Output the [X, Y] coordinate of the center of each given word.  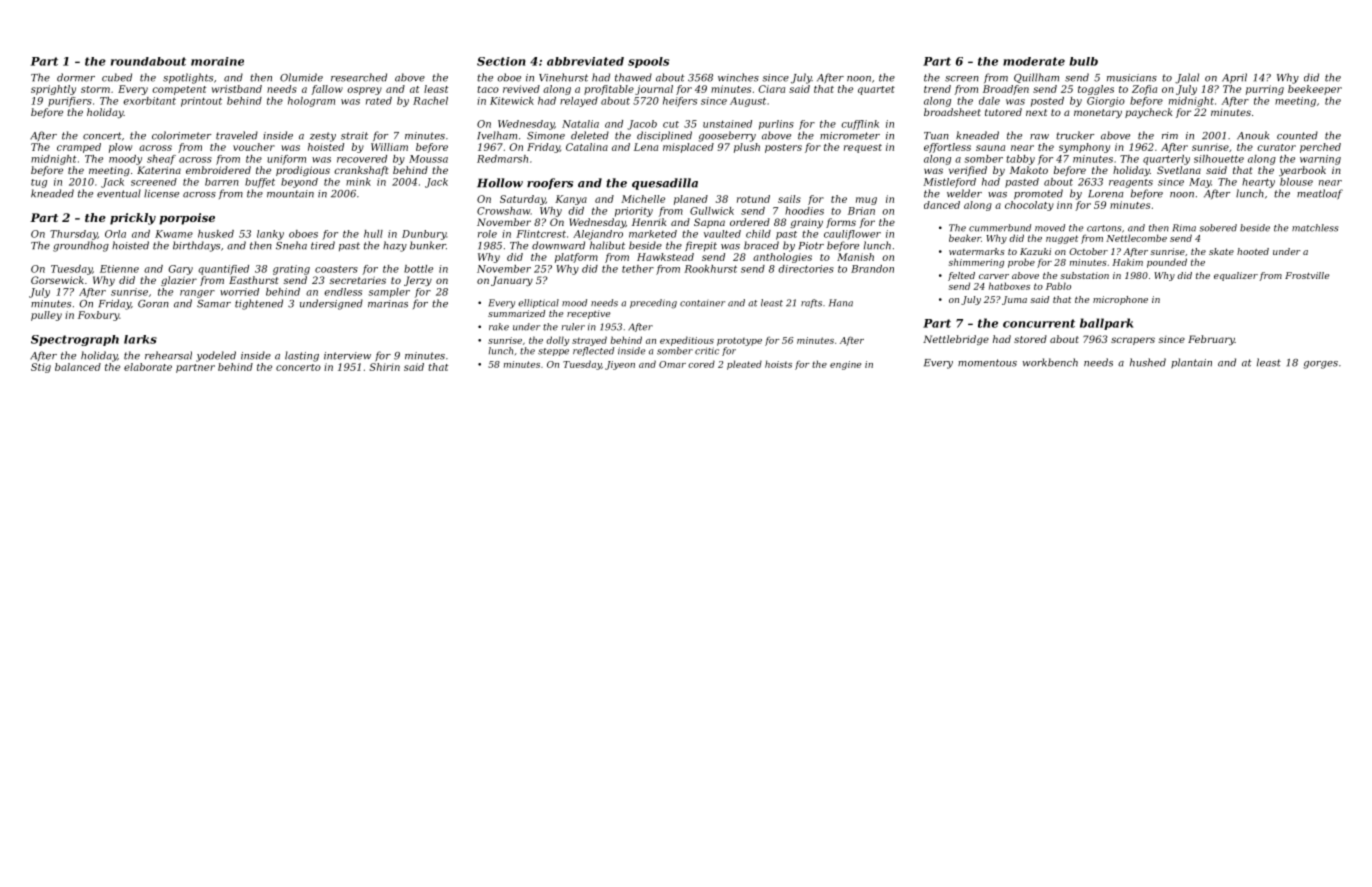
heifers [680, 102]
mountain [290, 194]
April [1234, 78]
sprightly [53, 90]
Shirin [384, 367]
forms [841, 223]
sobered [1218, 228]
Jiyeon [620, 365]
